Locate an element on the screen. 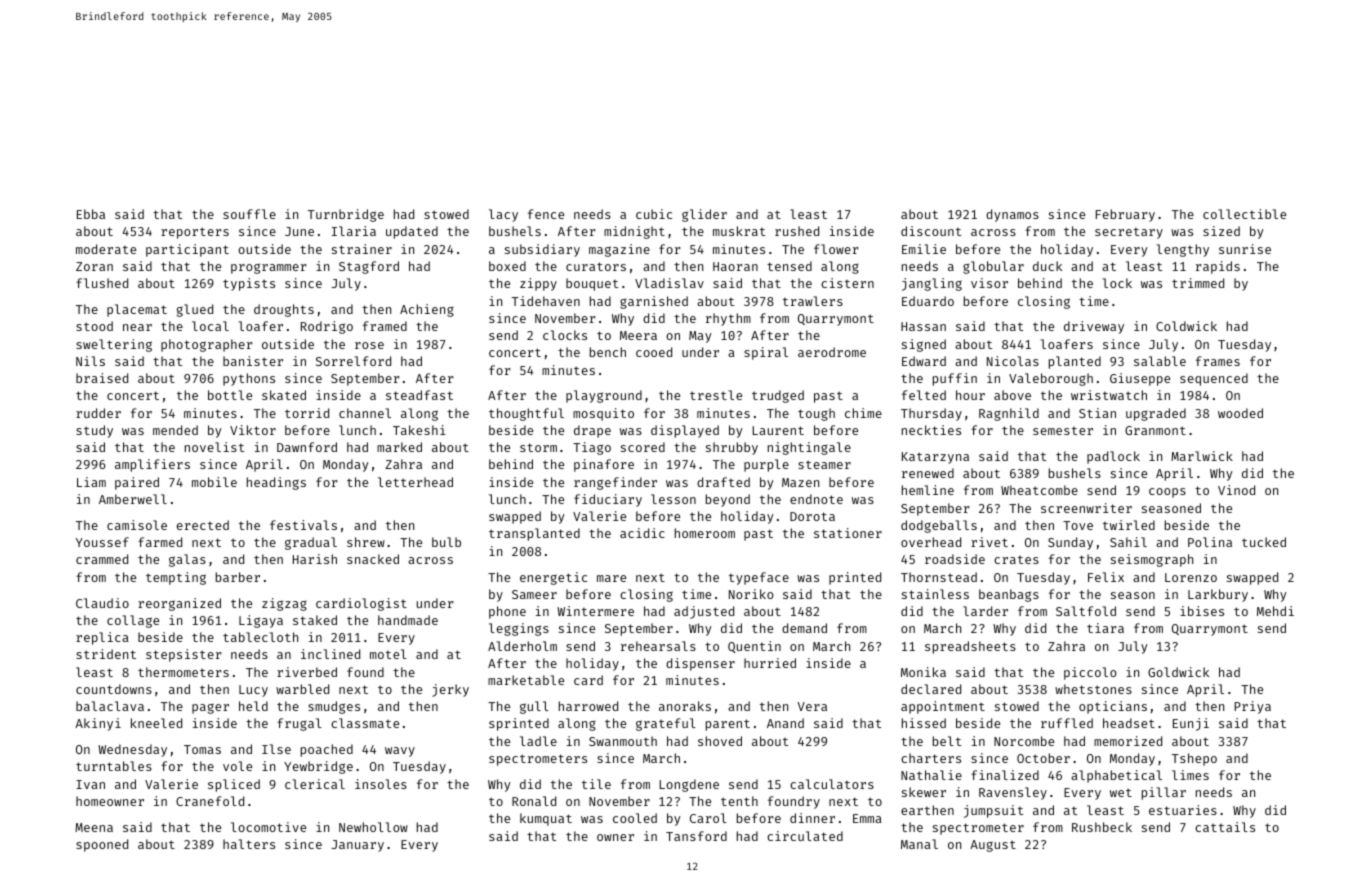  spooned is located at coordinates (102, 845).
